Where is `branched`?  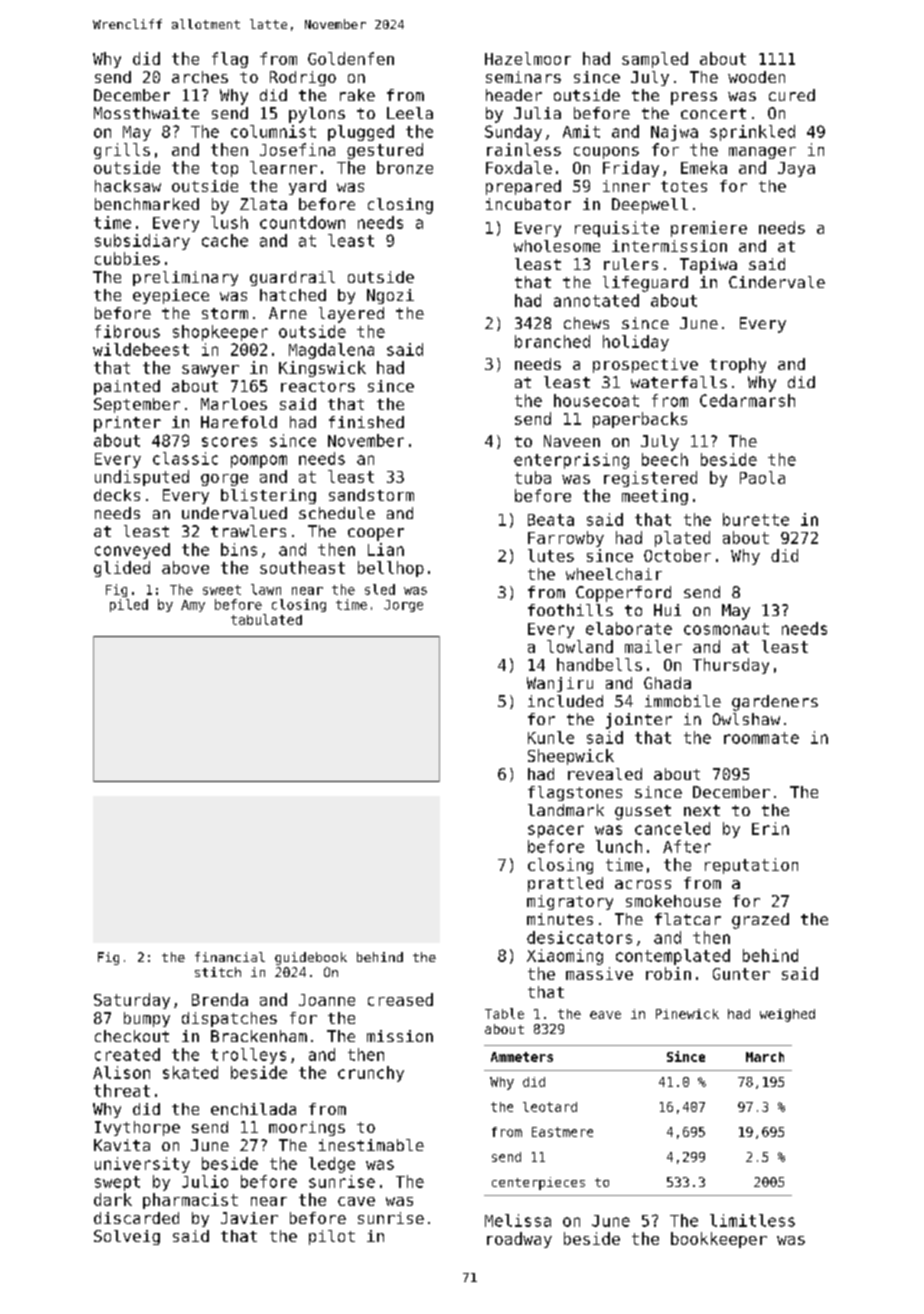
branched is located at coordinates (552, 341).
